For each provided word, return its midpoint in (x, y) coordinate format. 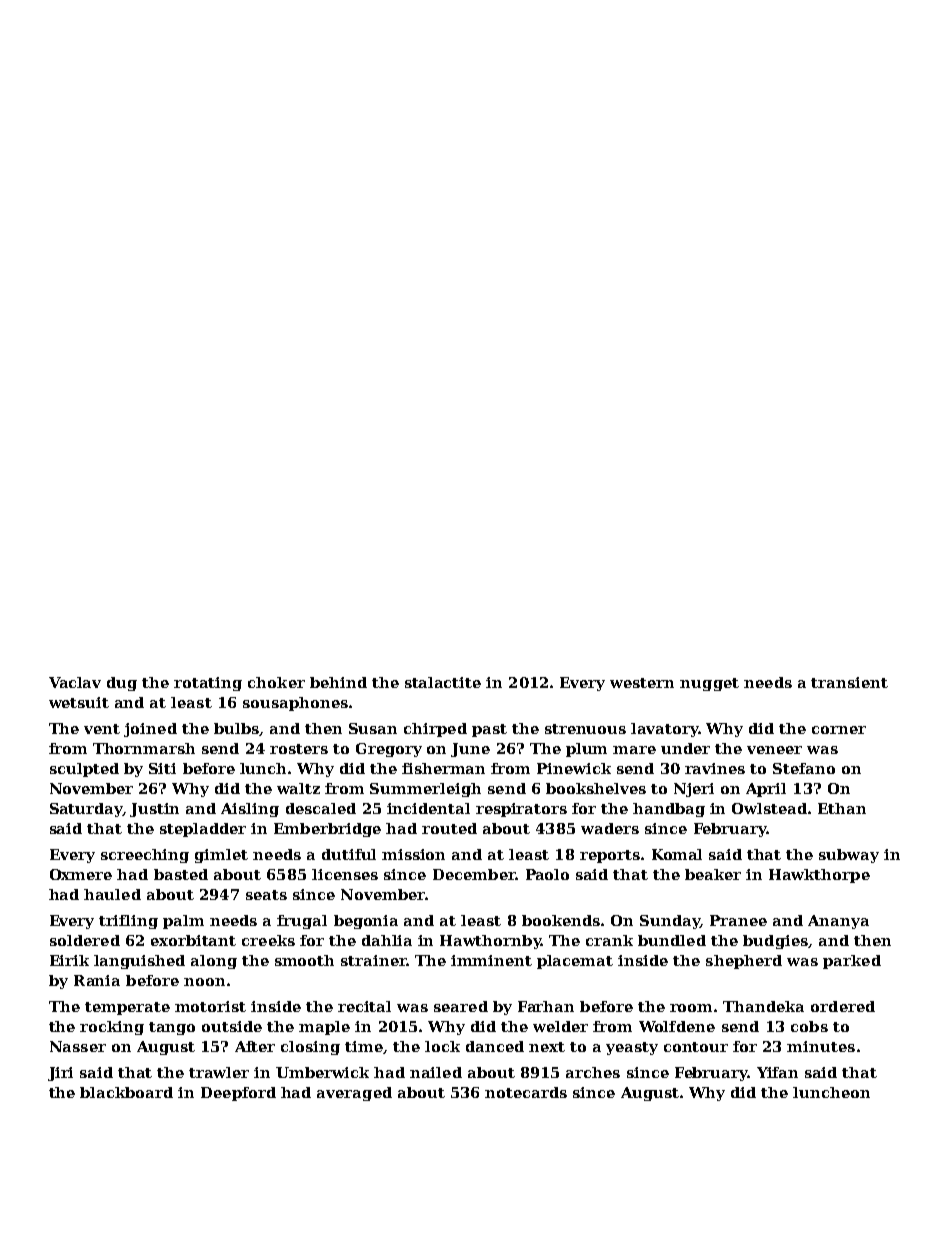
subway (849, 856)
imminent (491, 960)
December (474, 874)
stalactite (443, 682)
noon (204, 982)
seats (266, 895)
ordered (843, 1006)
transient (849, 682)
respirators (521, 810)
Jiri (60, 1074)
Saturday (86, 810)
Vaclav (75, 682)
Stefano (804, 768)
